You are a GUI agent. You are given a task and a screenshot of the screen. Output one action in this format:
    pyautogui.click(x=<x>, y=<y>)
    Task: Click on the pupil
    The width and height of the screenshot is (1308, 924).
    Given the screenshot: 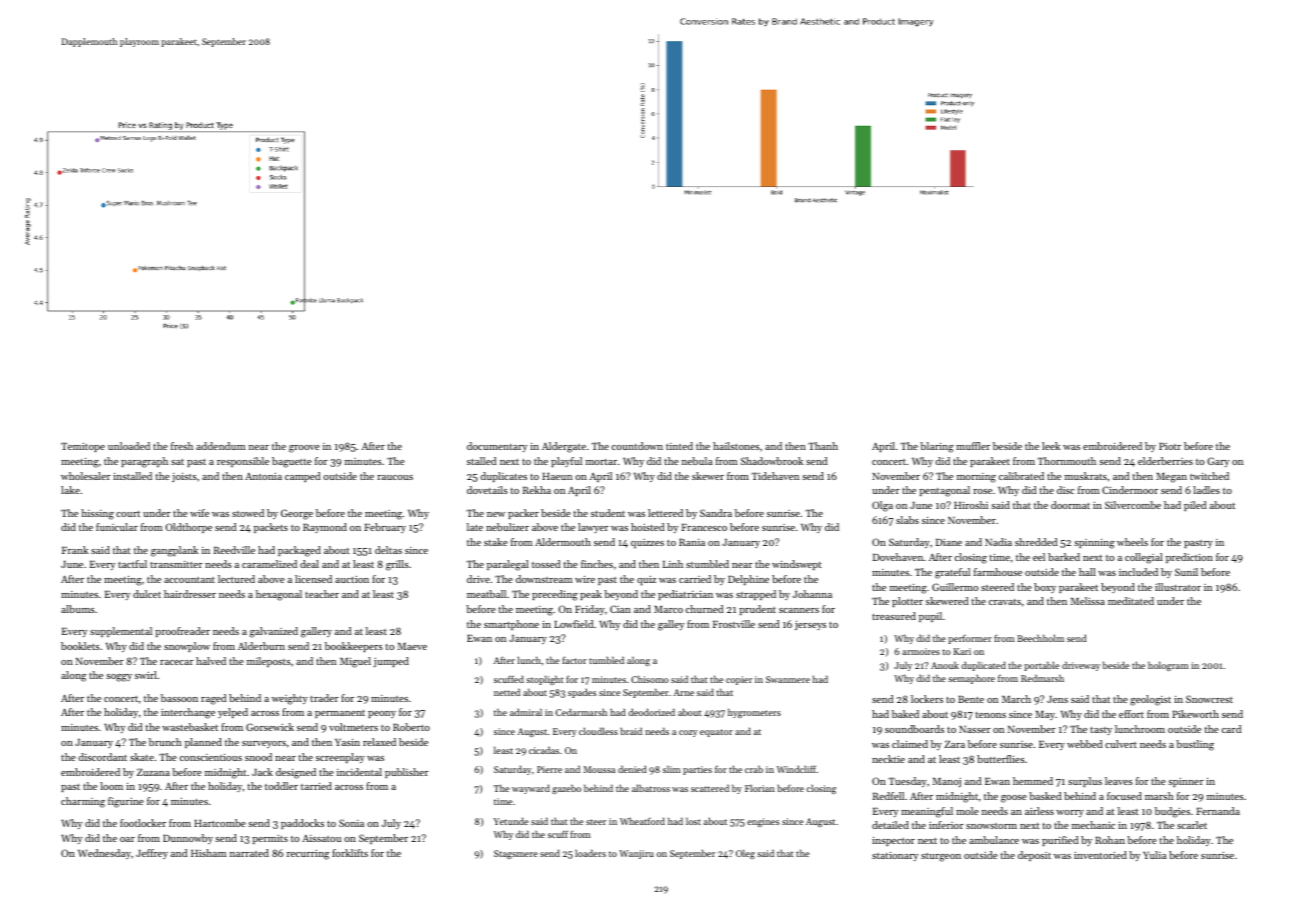 What is the action you would take?
    pyautogui.click(x=930, y=617)
